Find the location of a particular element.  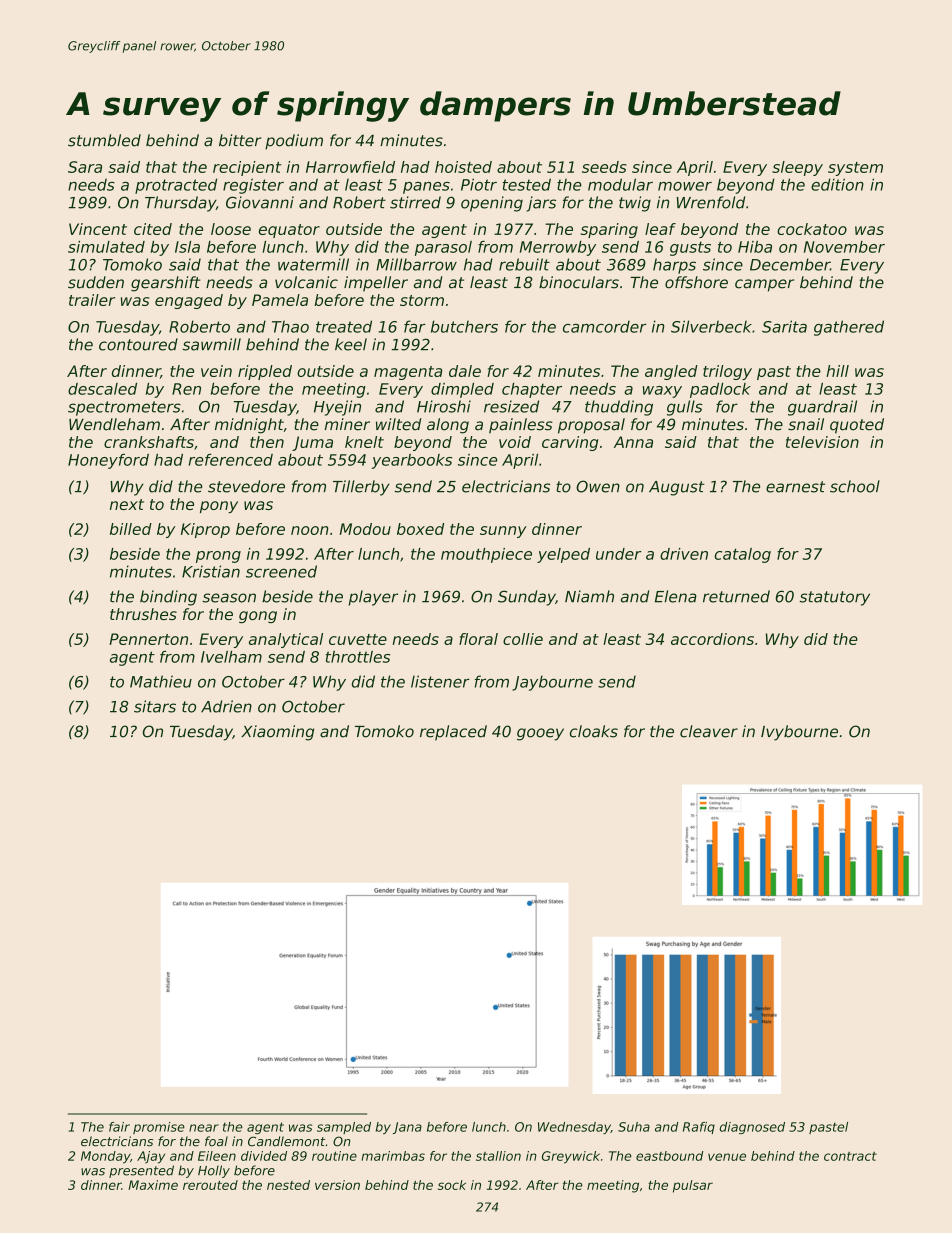

sleepy is located at coordinates (797, 168).
